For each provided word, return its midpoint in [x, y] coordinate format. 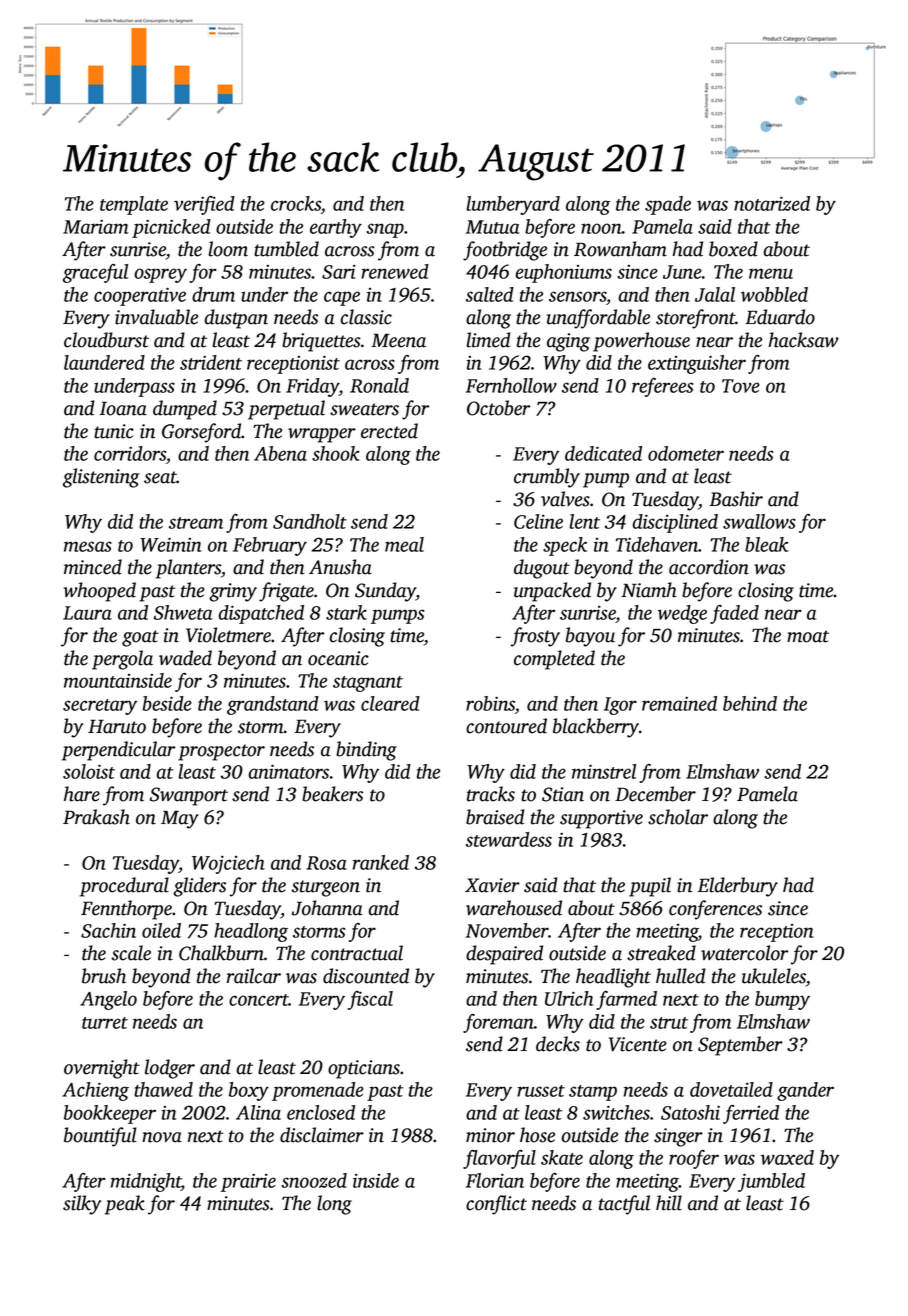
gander [805, 1091]
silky [82, 1205]
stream [196, 523]
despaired [504, 955]
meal [404, 544]
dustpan [236, 319]
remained [679, 703]
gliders [199, 887]
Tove [741, 386]
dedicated [603, 453]
